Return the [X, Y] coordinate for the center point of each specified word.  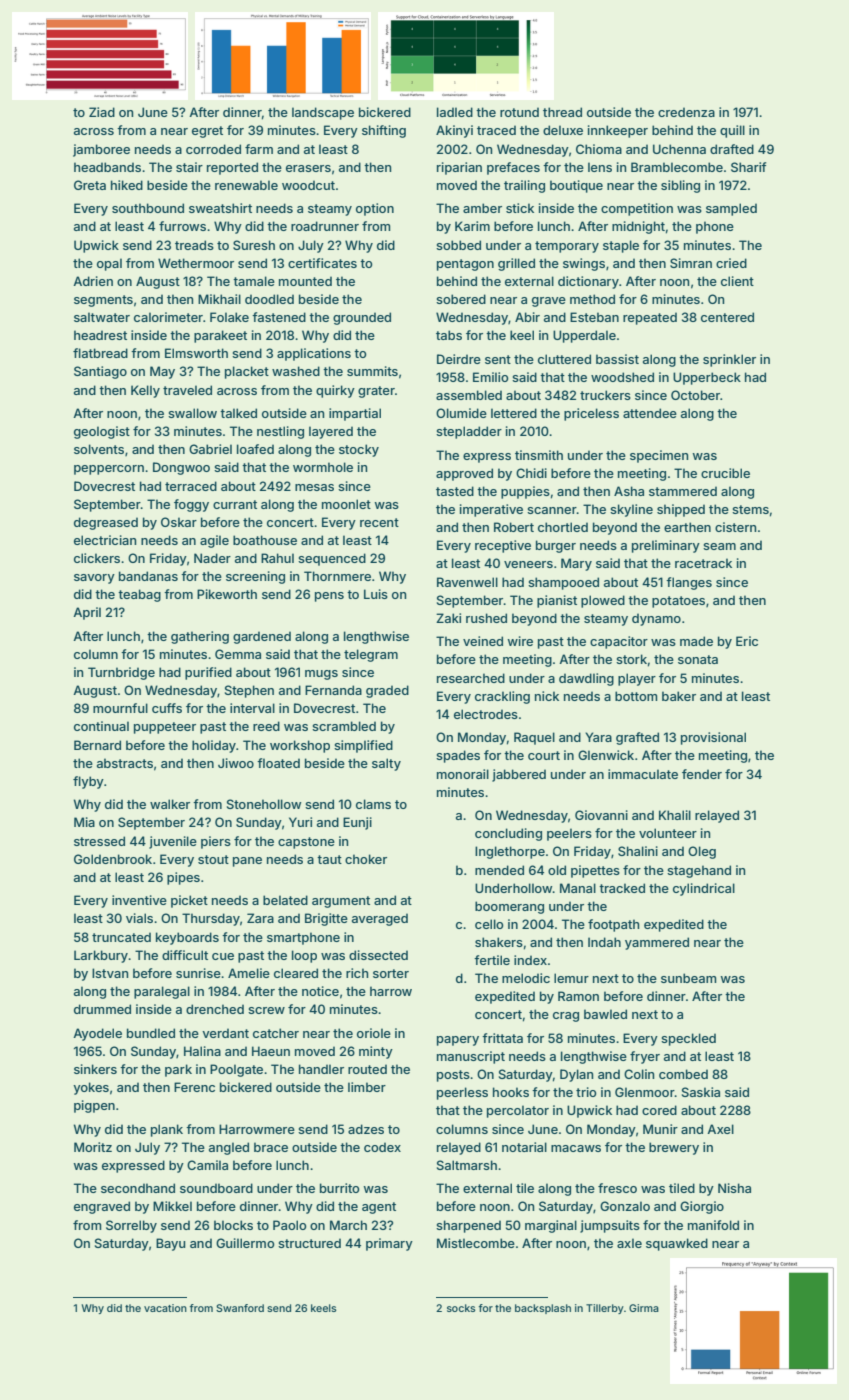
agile [214, 541]
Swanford [240, 1308]
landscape [323, 113]
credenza [686, 112]
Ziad [102, 112]
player [637, 679]
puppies [525, 492]
